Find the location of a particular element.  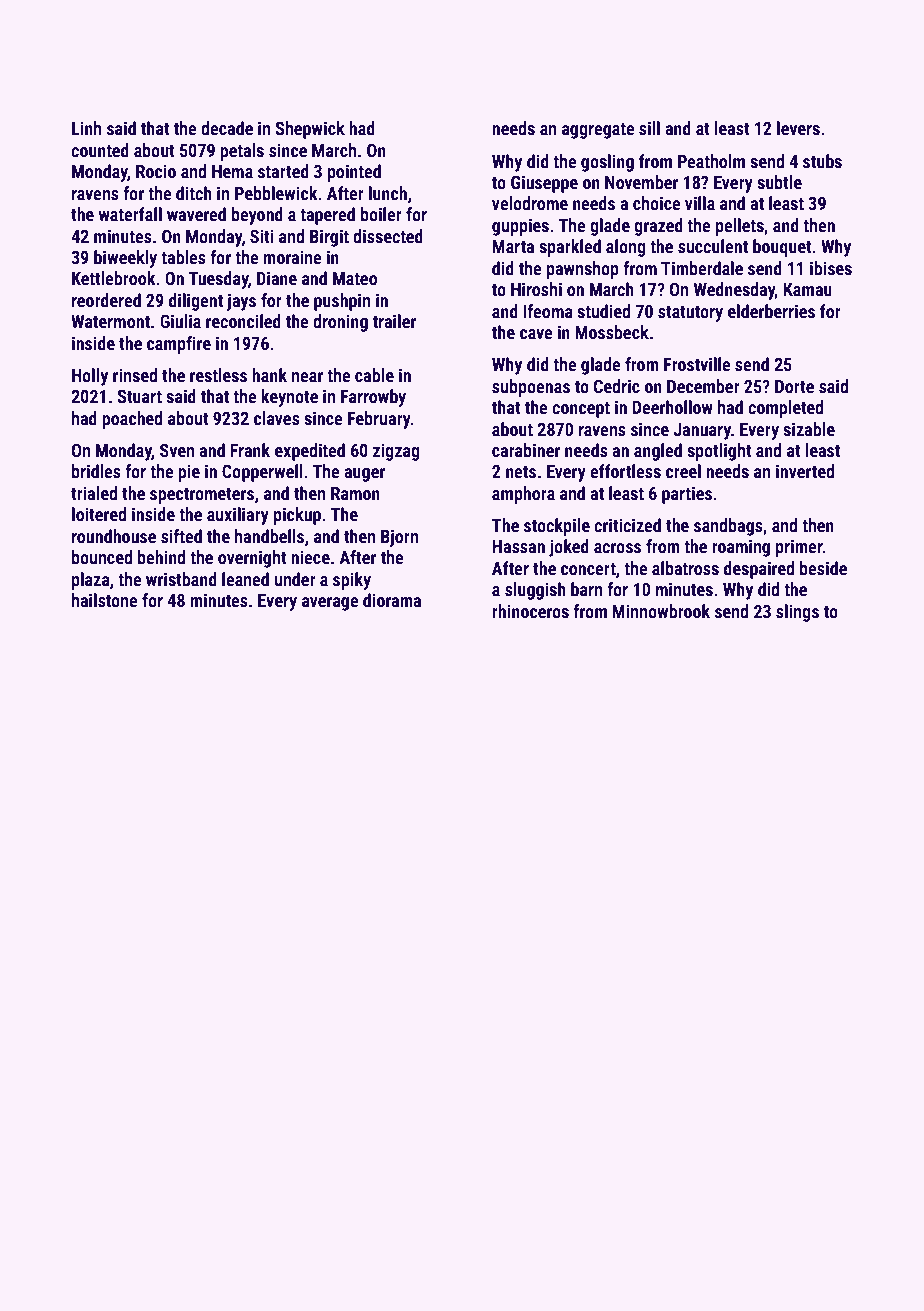

waterfall is located at coordinates (130, 214).
